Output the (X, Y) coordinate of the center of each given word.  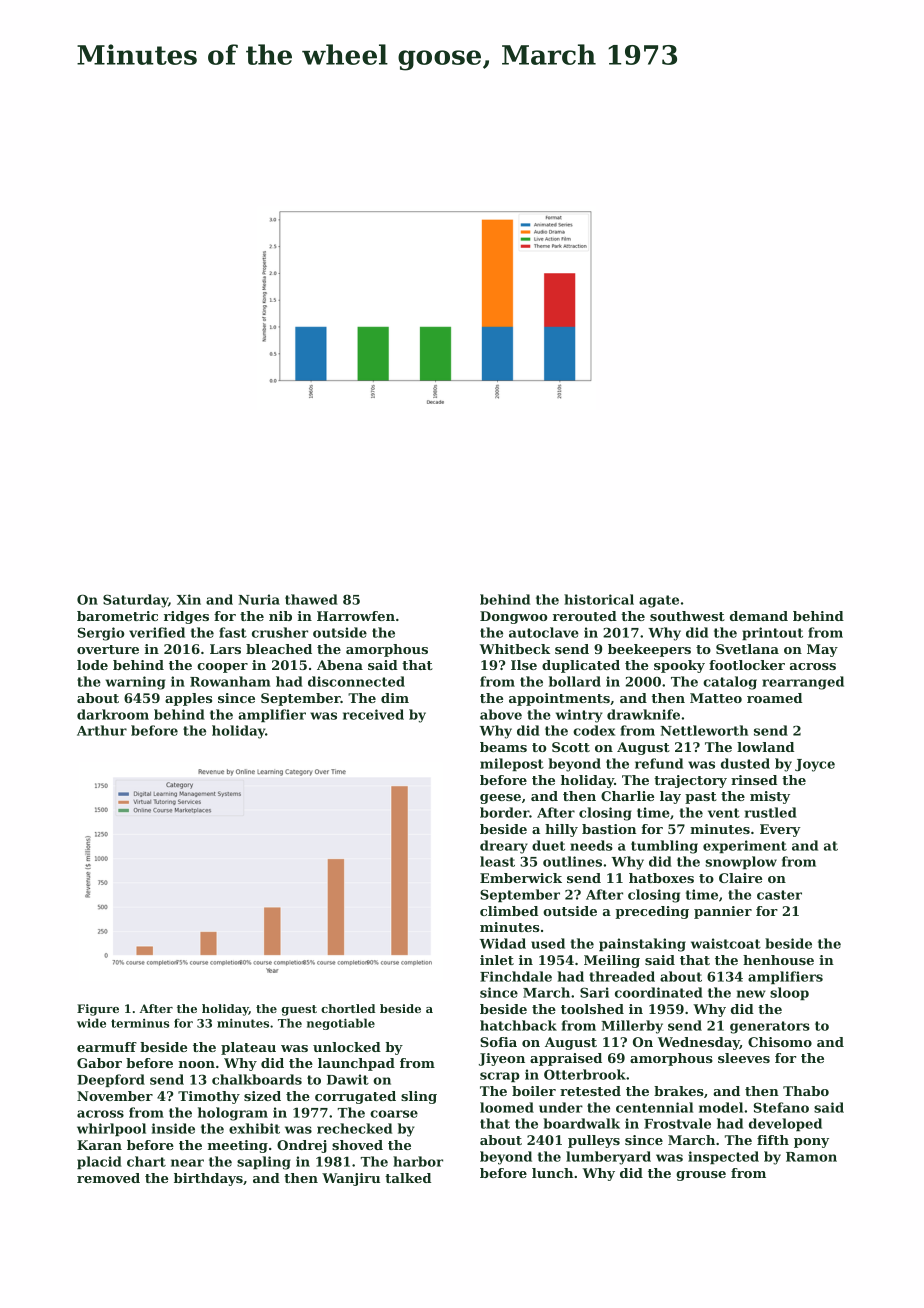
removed (108, 1178)
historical (599, 599)
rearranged (803, 683)
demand (759, 616)
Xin (189, 599)
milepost (512, 764)
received (373, 714)
